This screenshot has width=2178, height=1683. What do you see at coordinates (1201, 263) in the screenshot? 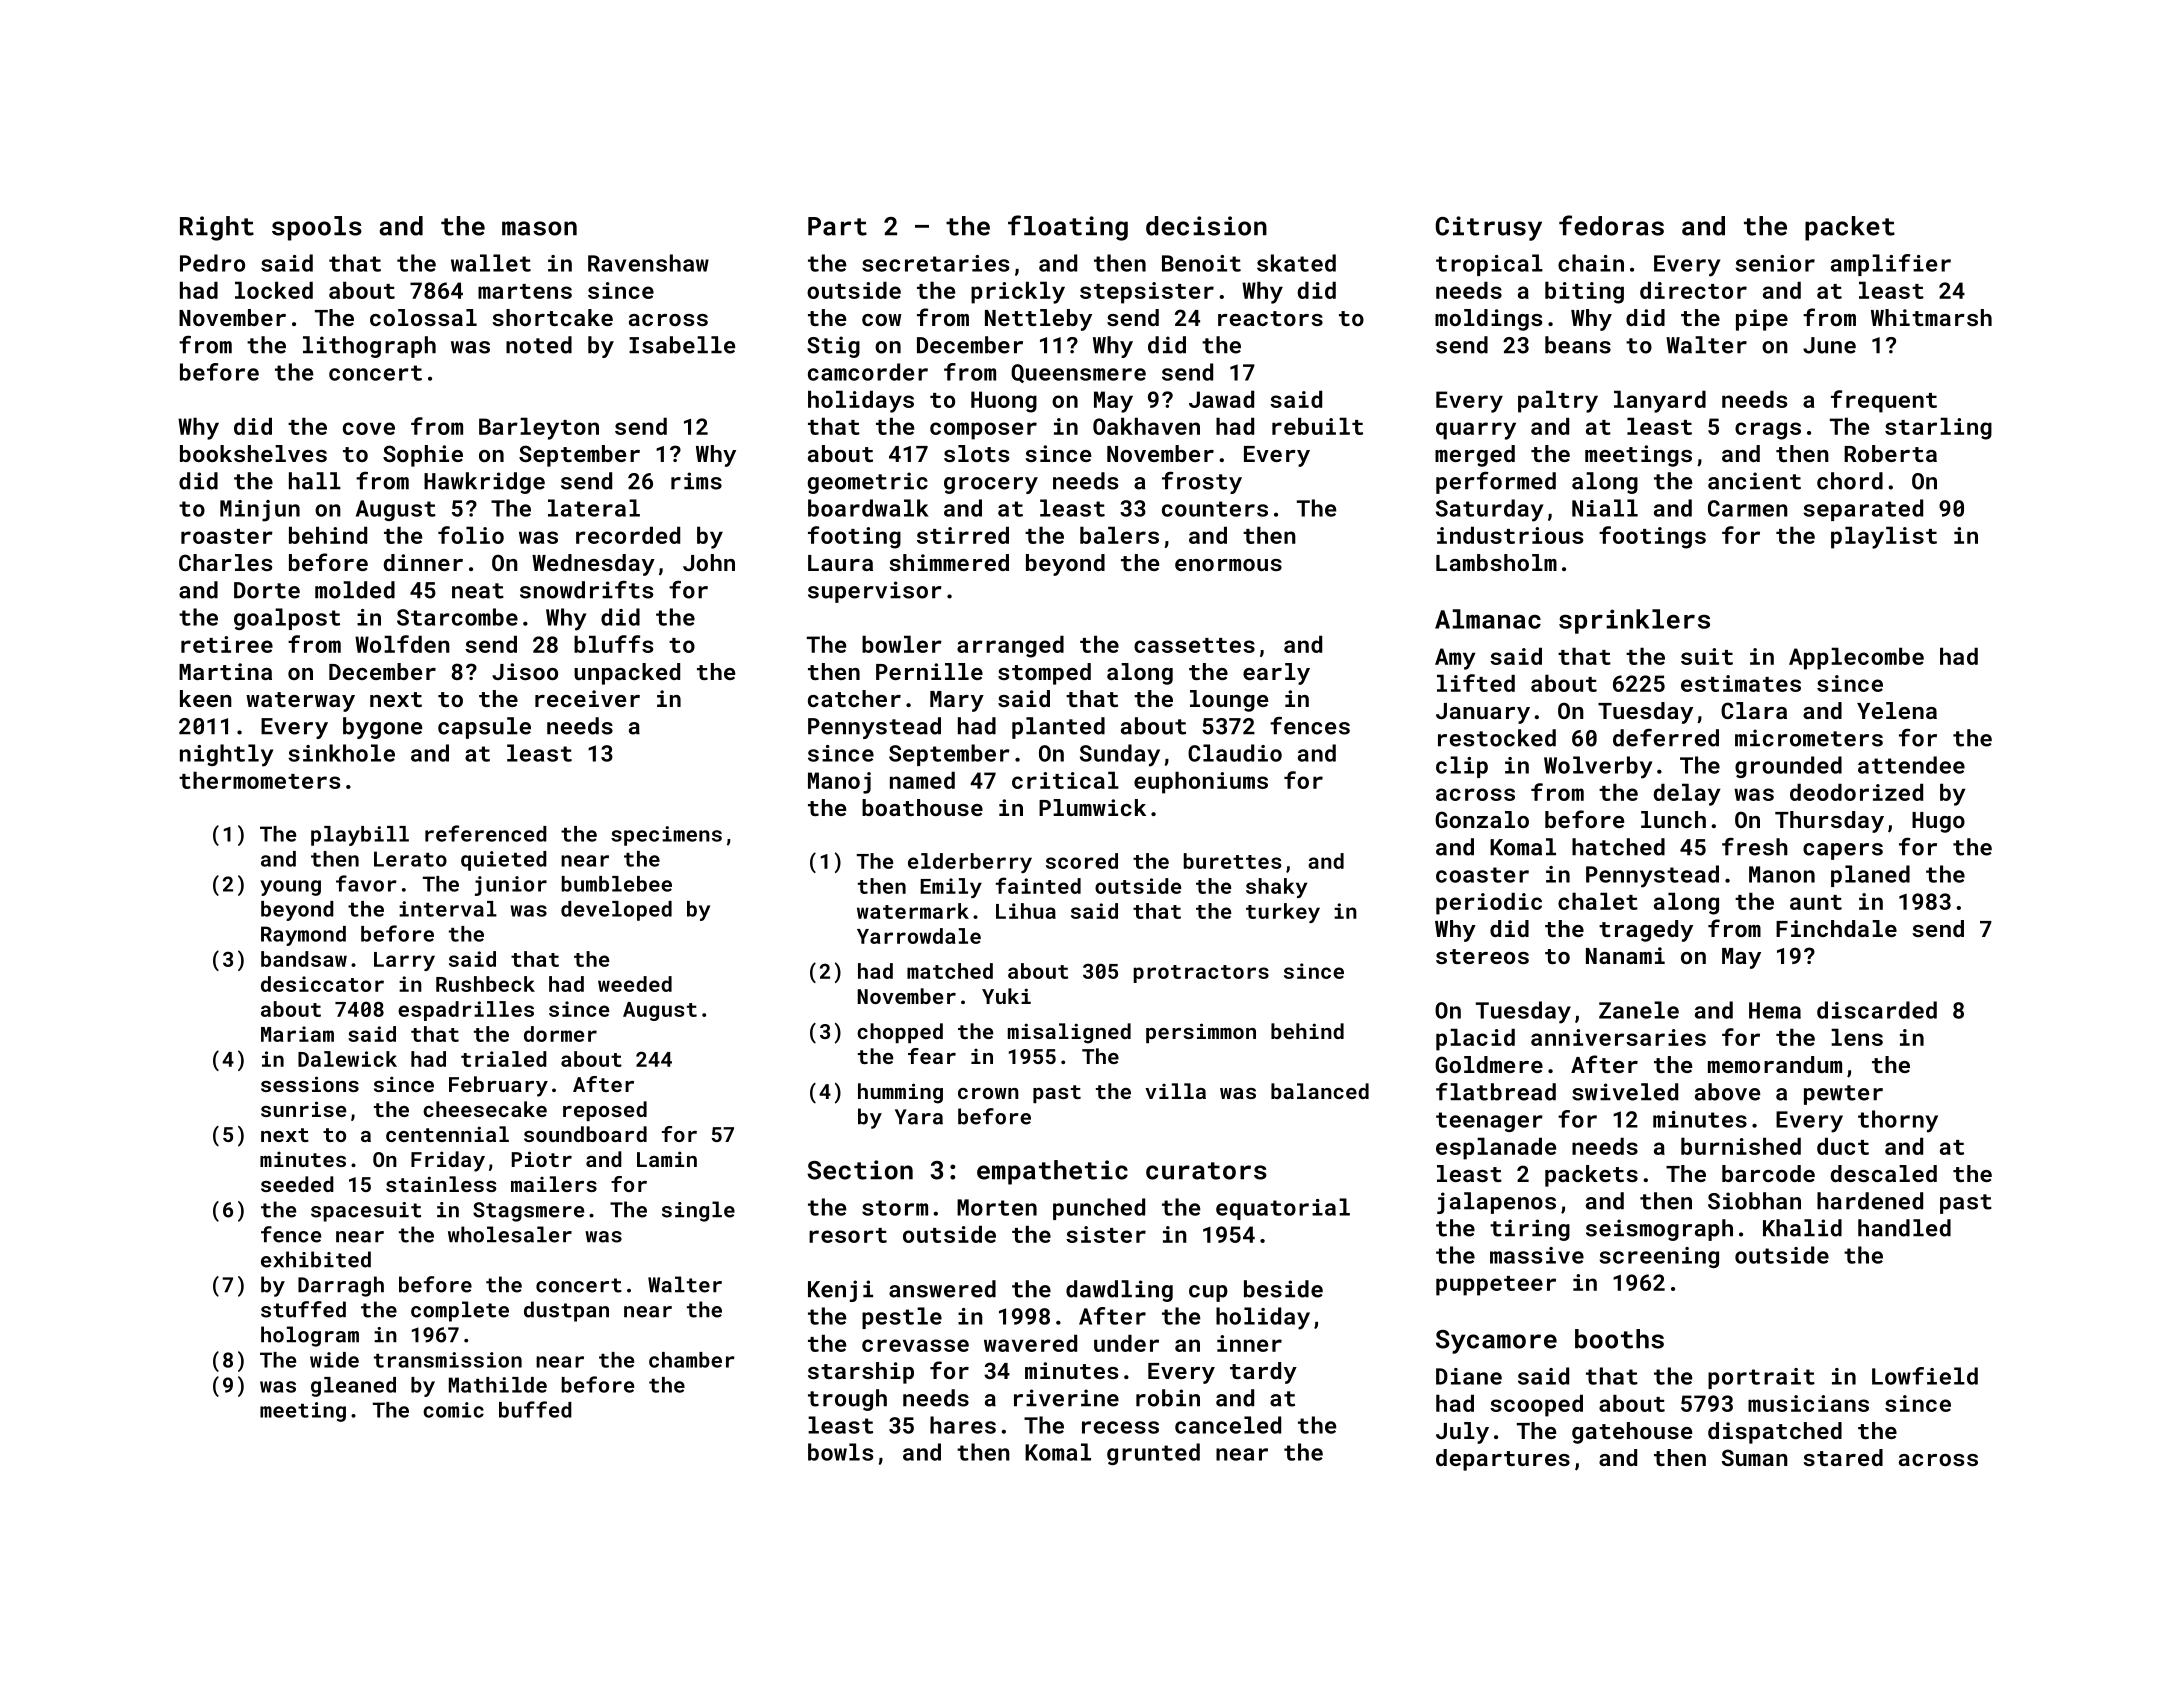
I see `Benoit` at bounding box center [1201, 263].
